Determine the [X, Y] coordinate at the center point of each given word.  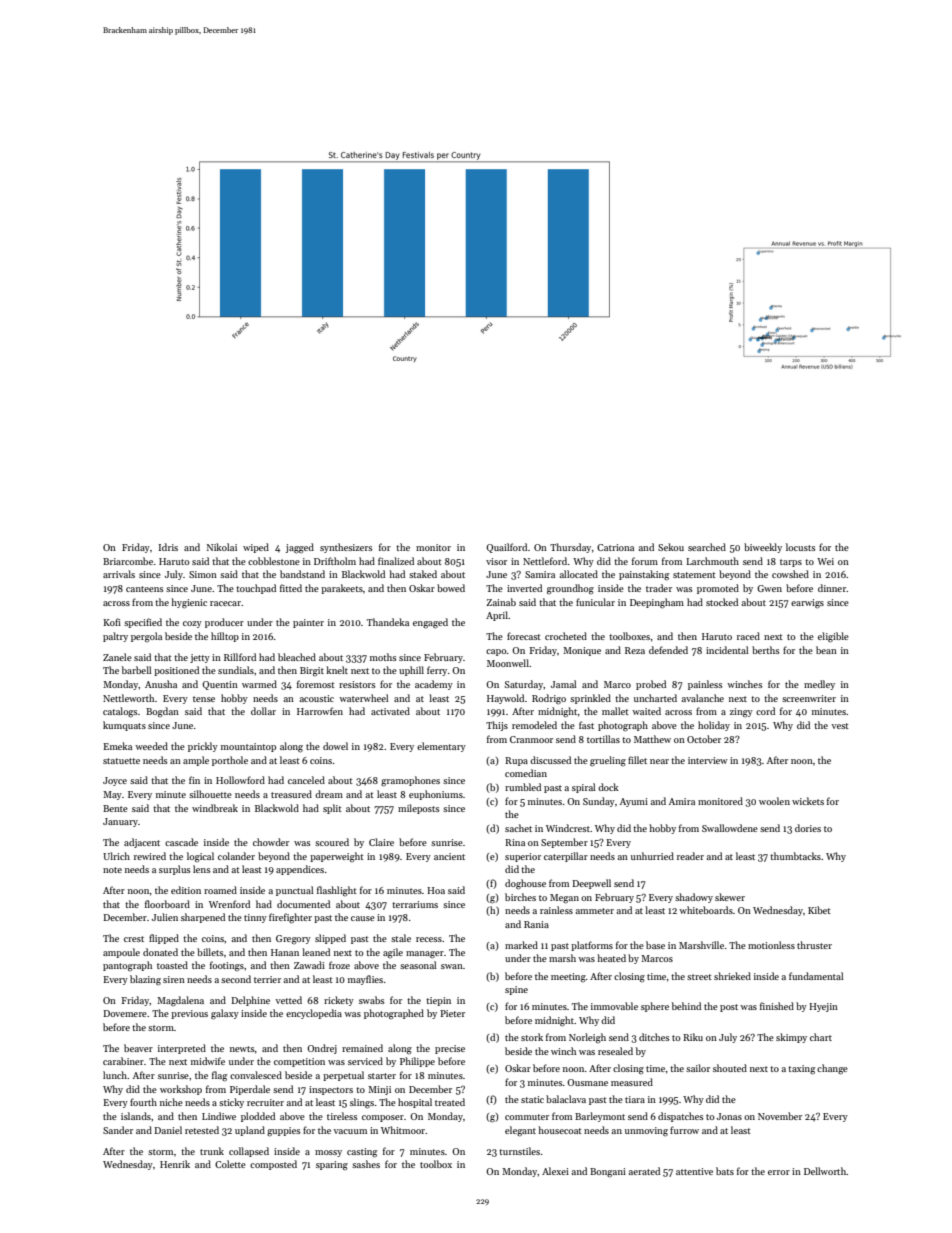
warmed [259, 684]
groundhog [570, 589]
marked [521, 945]
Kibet [819, 910]
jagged [300, 548]
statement [694, 575]
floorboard [167, 904]
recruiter [265, 1102]
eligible [833, 637]
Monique [582, 651]
